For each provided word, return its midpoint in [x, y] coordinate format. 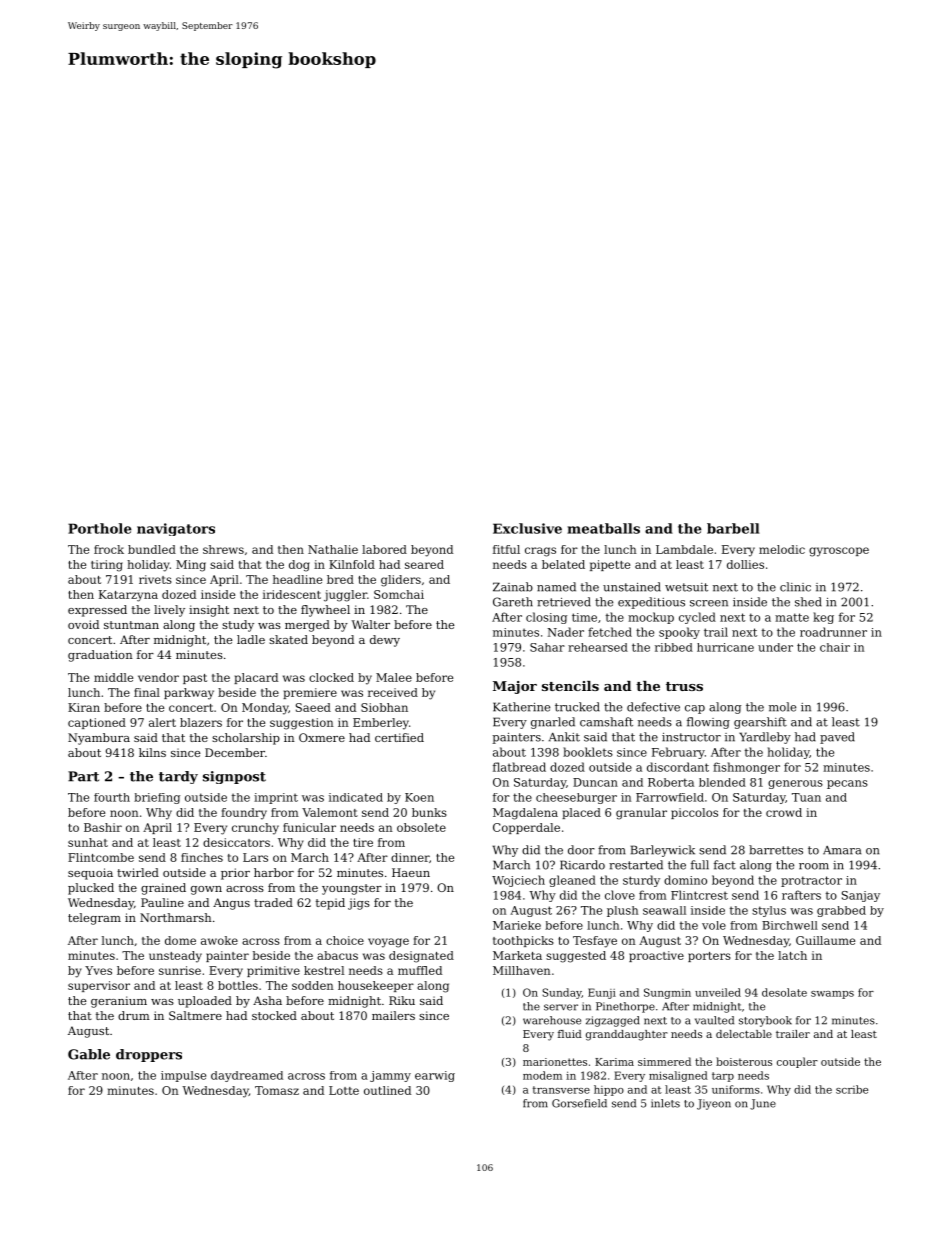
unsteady [175, 957]
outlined [387, 1090]
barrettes [776, 850]
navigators [176, 529]
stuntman [131, 625]
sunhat [88, 842]
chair [835, 647]
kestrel [324, 970]
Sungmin [667, 993]
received [393, 692]
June [763, 1104]
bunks [429, 812]
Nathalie [333, 549]
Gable [89, 1054]
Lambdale [684, 549]
